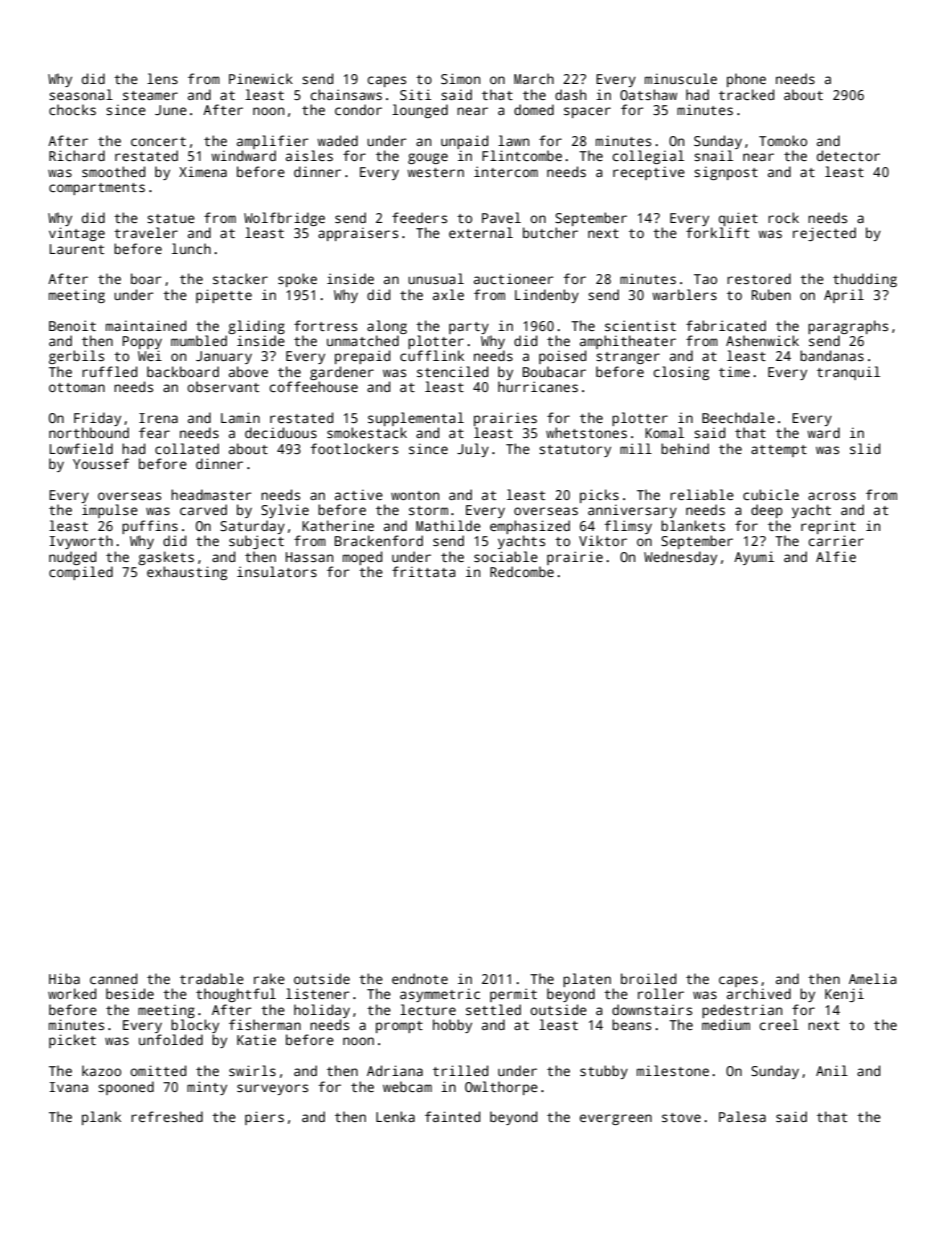  What do you see at coordinates (81, 94) in the screenshot?
I see `seasonal` at bounding box center [81, 94].
